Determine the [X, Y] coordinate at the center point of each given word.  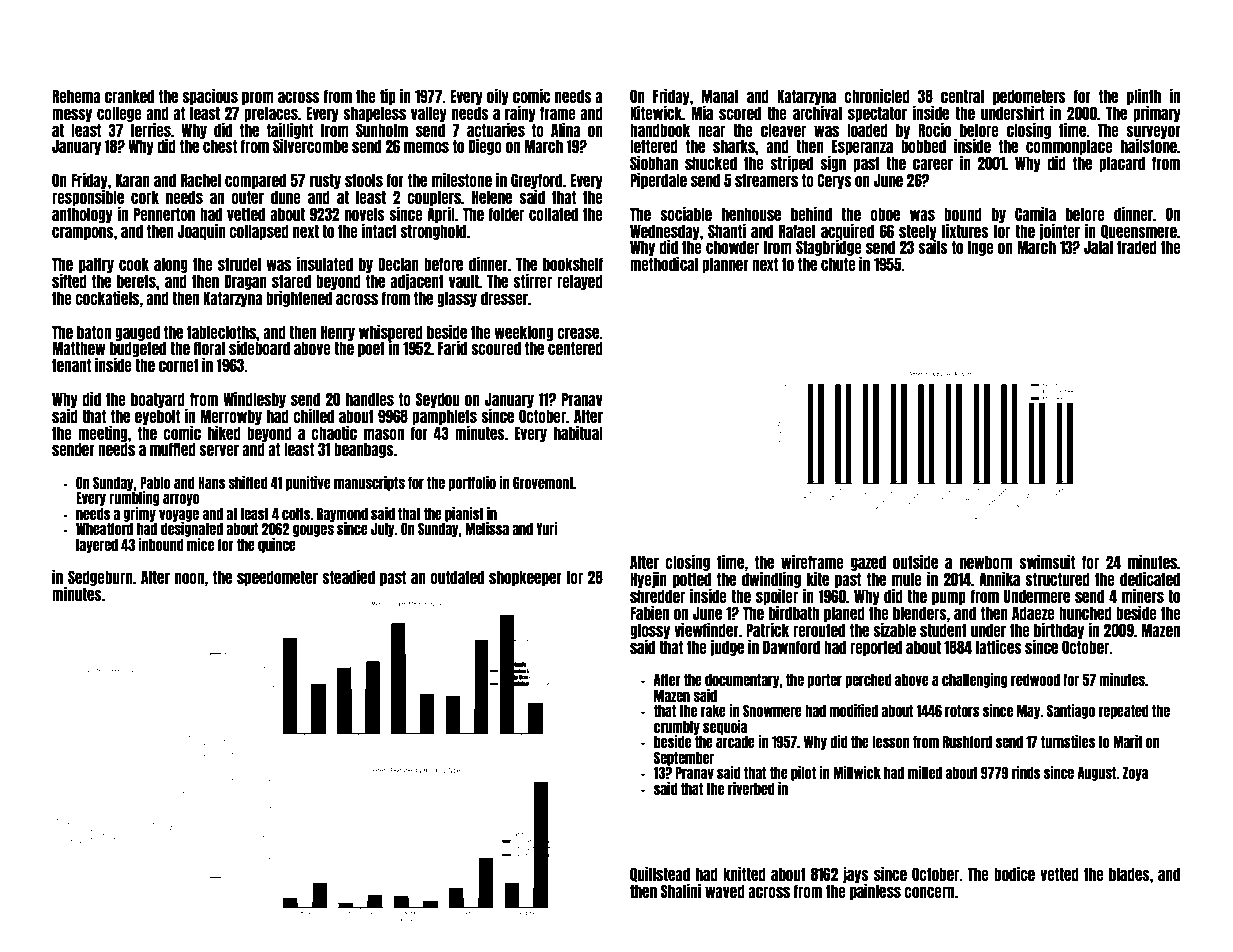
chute [838, 264]
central [962, 96]
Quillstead [660, 874]
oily [498, 96]
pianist [464, 514]
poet [371, 349]
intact [379, 230]
